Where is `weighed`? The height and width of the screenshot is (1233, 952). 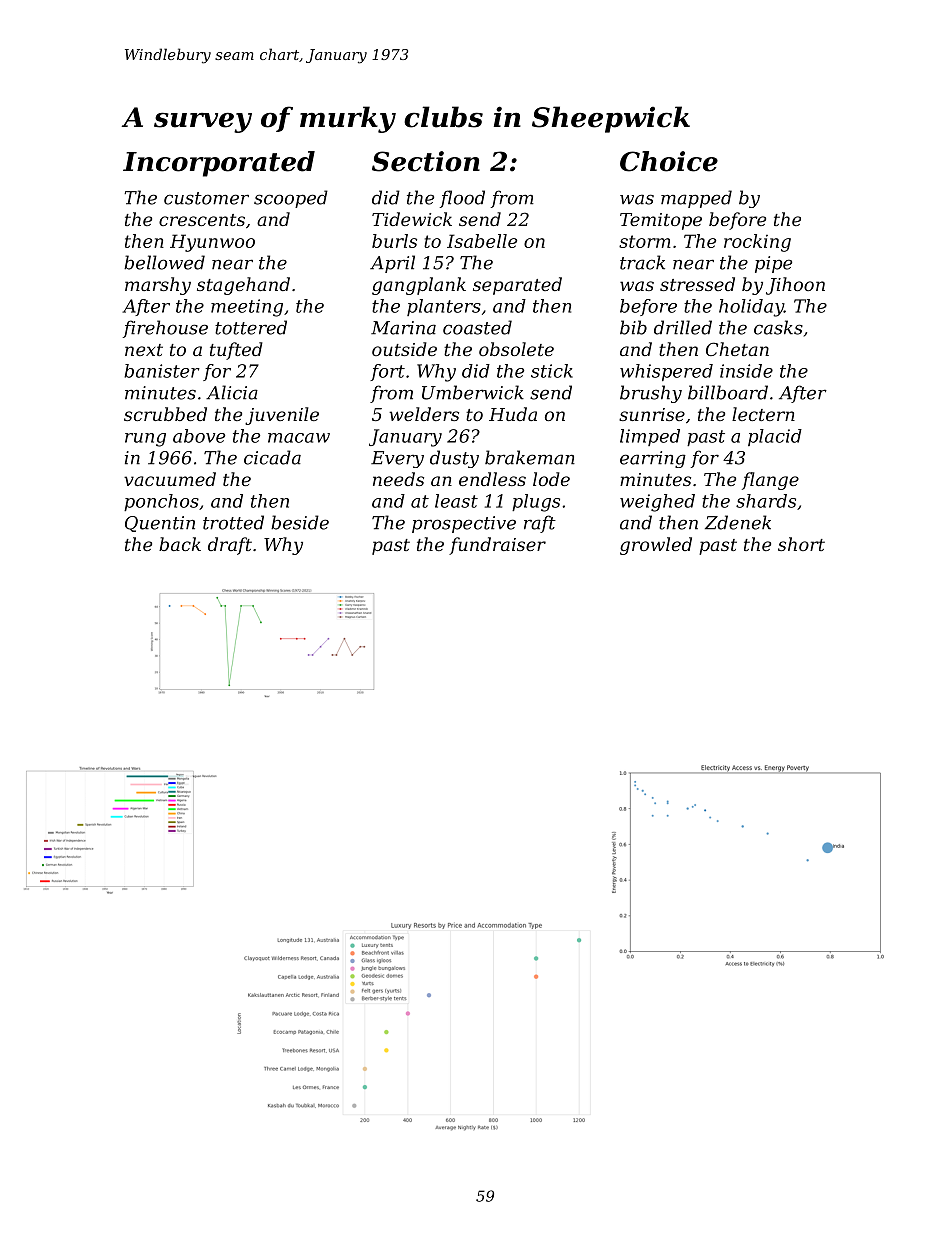
weighed is located at coordinates (657, 503).
